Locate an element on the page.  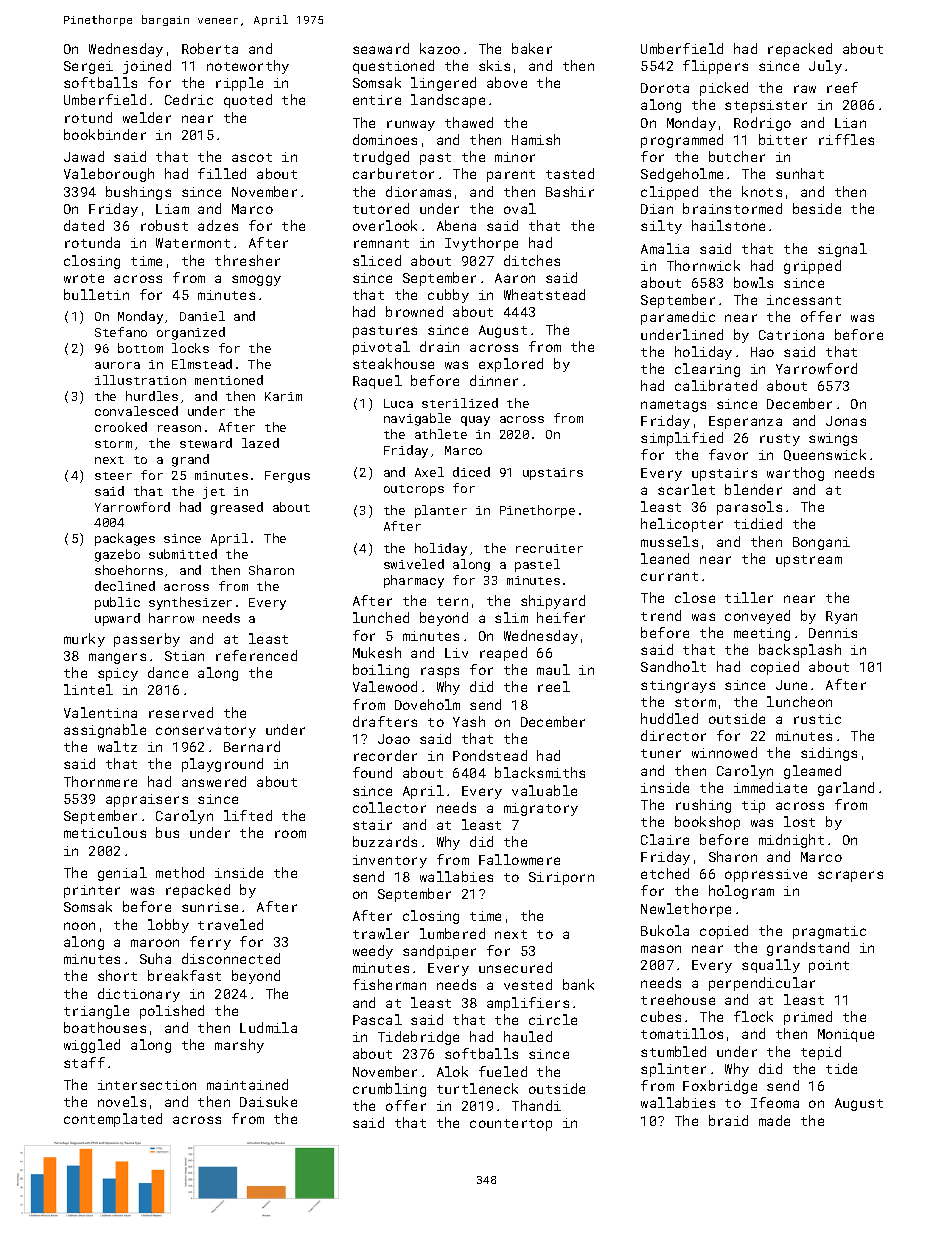
pragmatic is located at coordinates (829, 932).
